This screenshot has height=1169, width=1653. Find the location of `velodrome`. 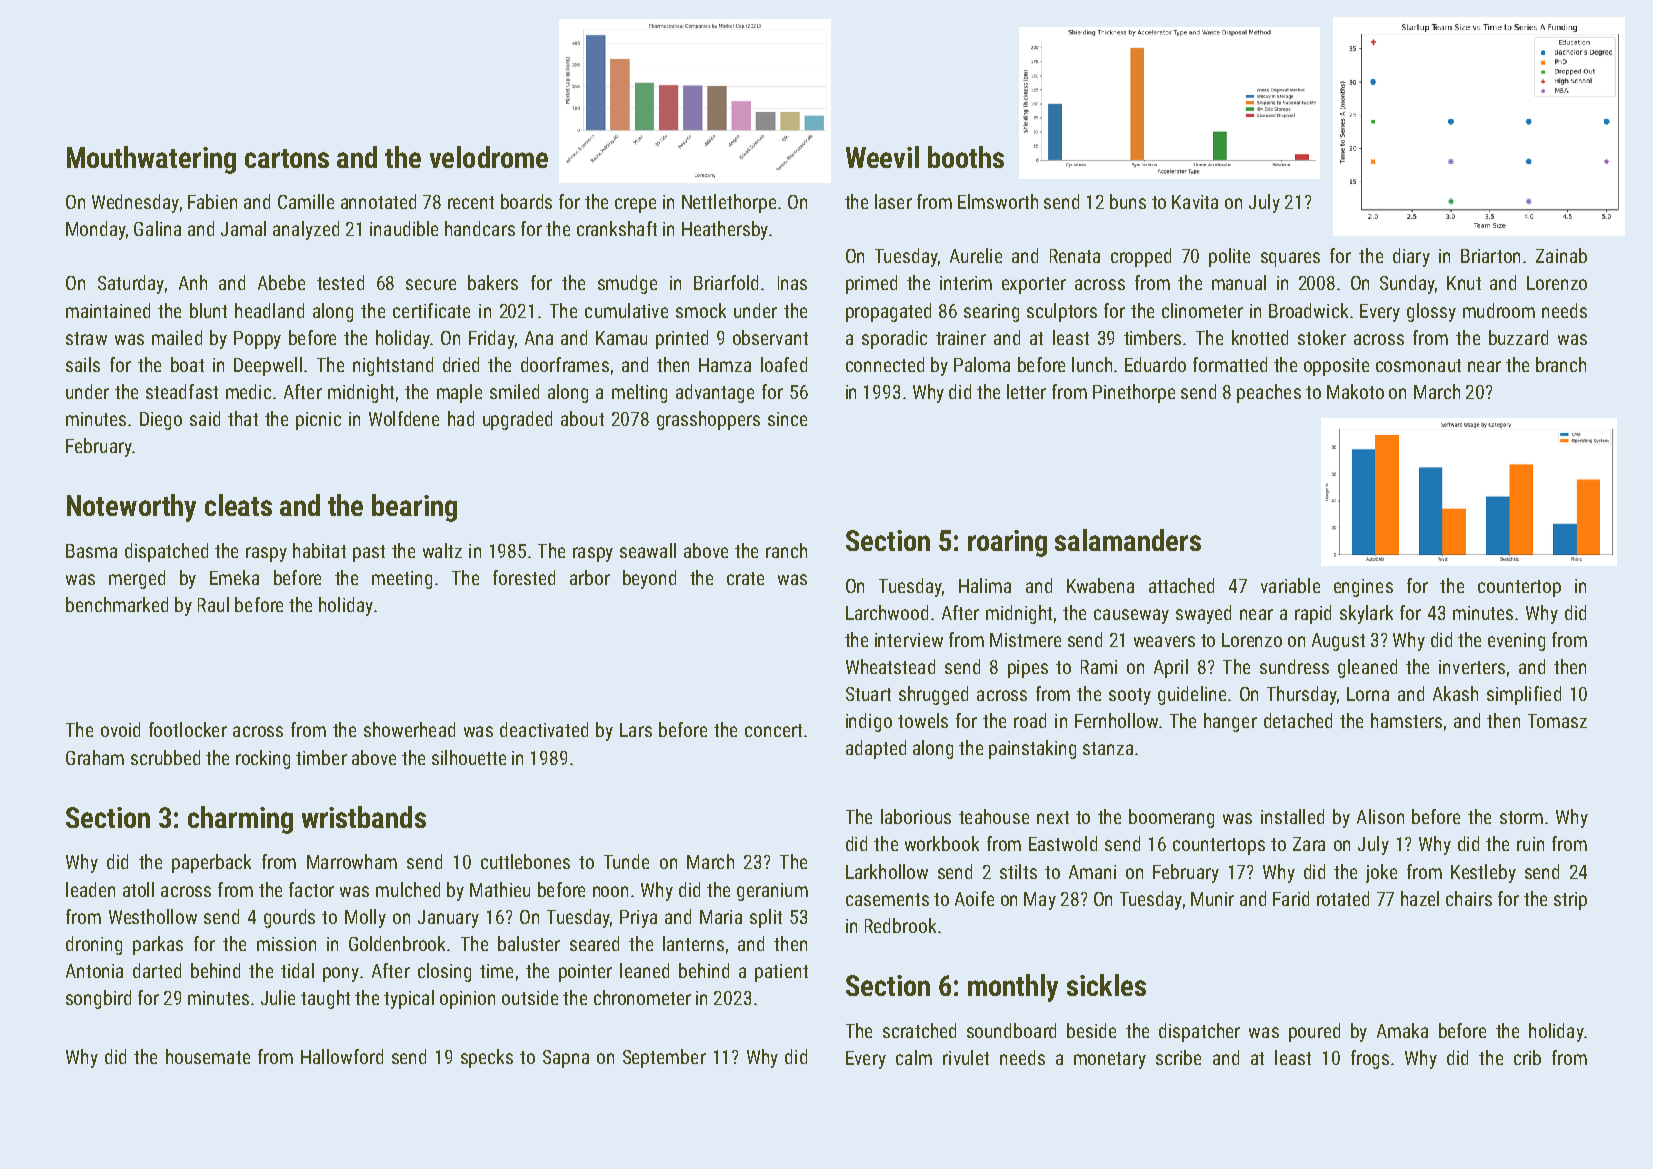

velodrome is located at coordinates (489, 157).
